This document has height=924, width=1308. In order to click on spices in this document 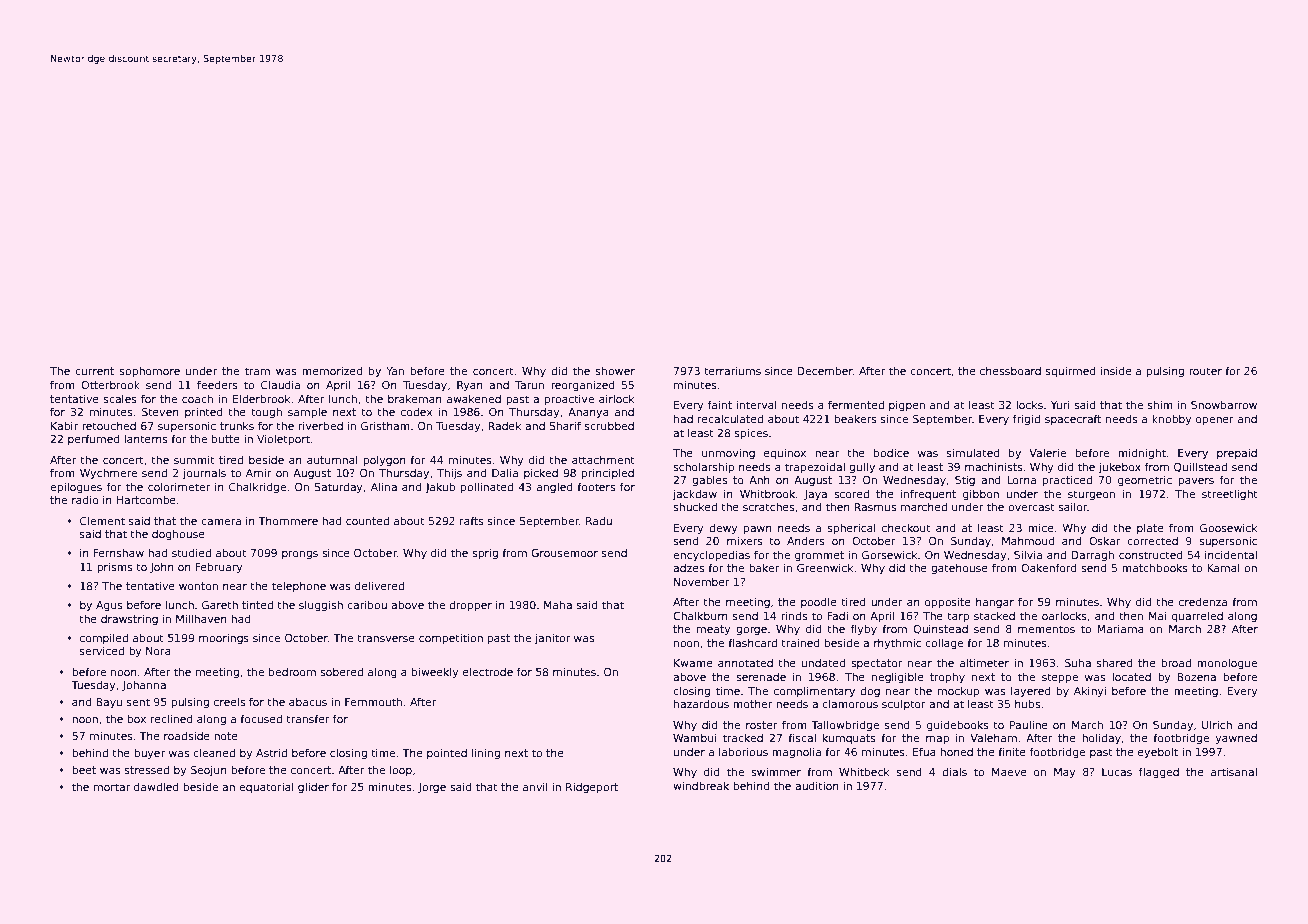, I will do `click(751, 433)`.
